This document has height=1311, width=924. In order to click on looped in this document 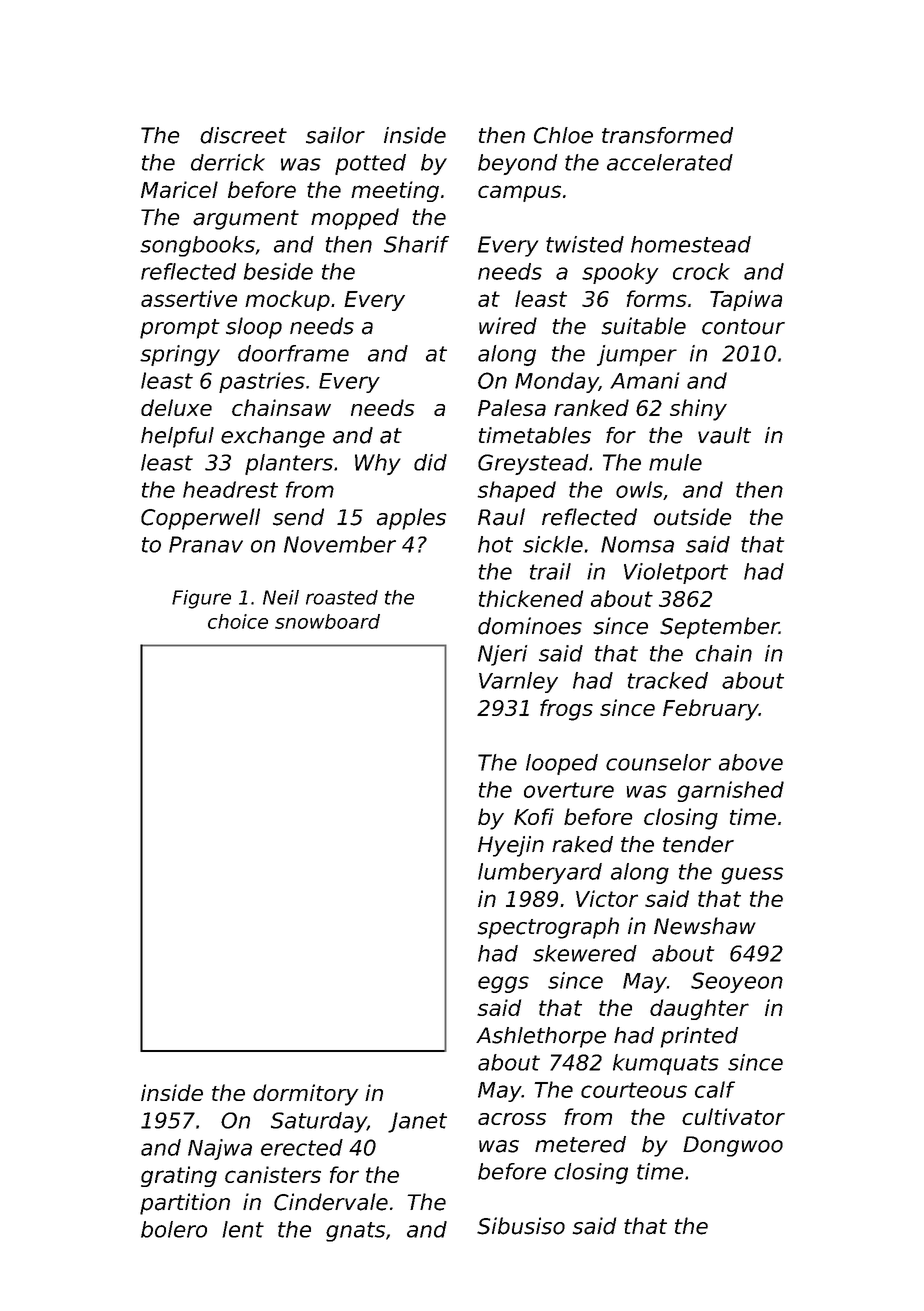, I will do `click(562, 764)`.
